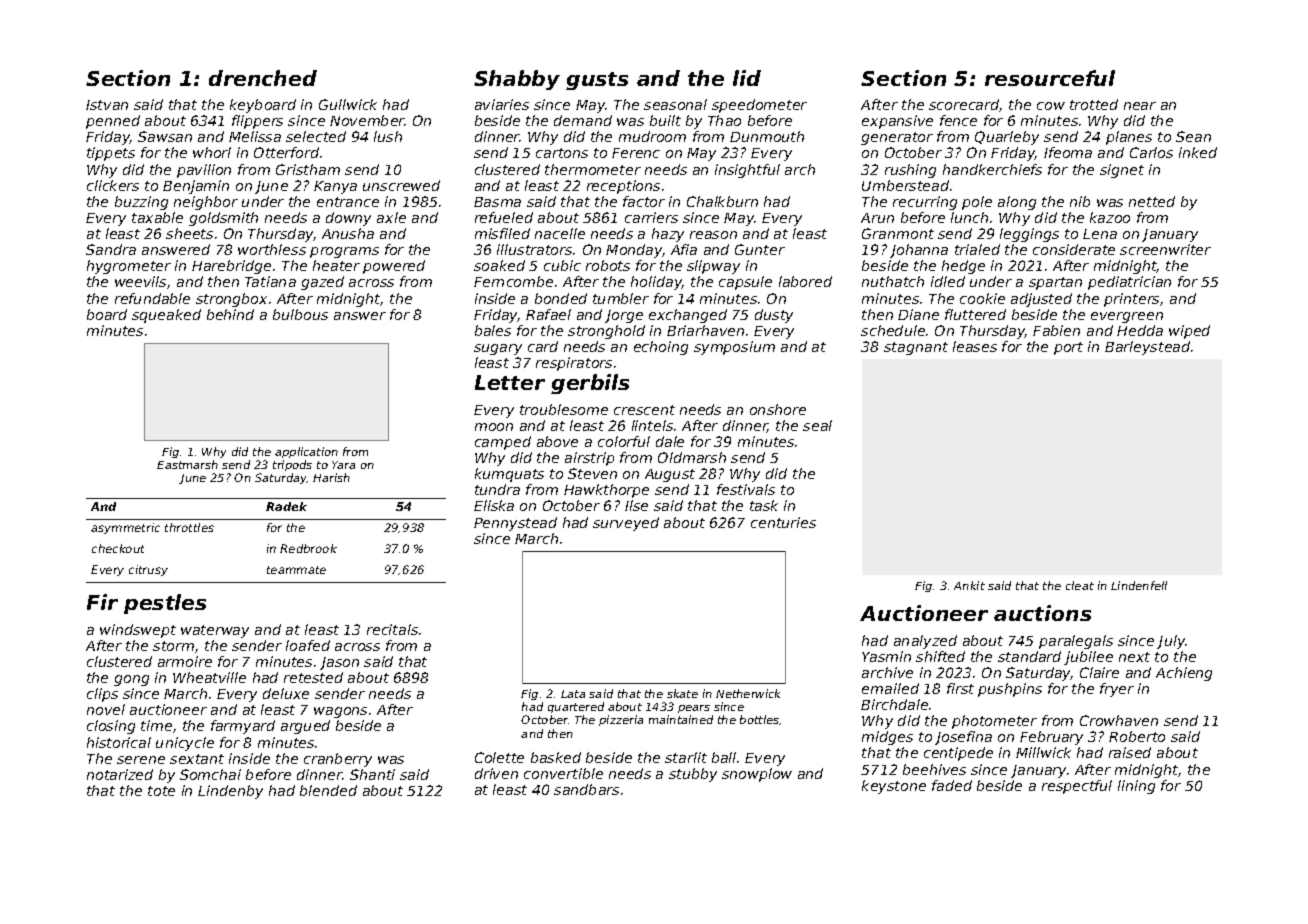  Describe the element at coordinates (517, 80) in the page. I see `Shabby` at that location.
